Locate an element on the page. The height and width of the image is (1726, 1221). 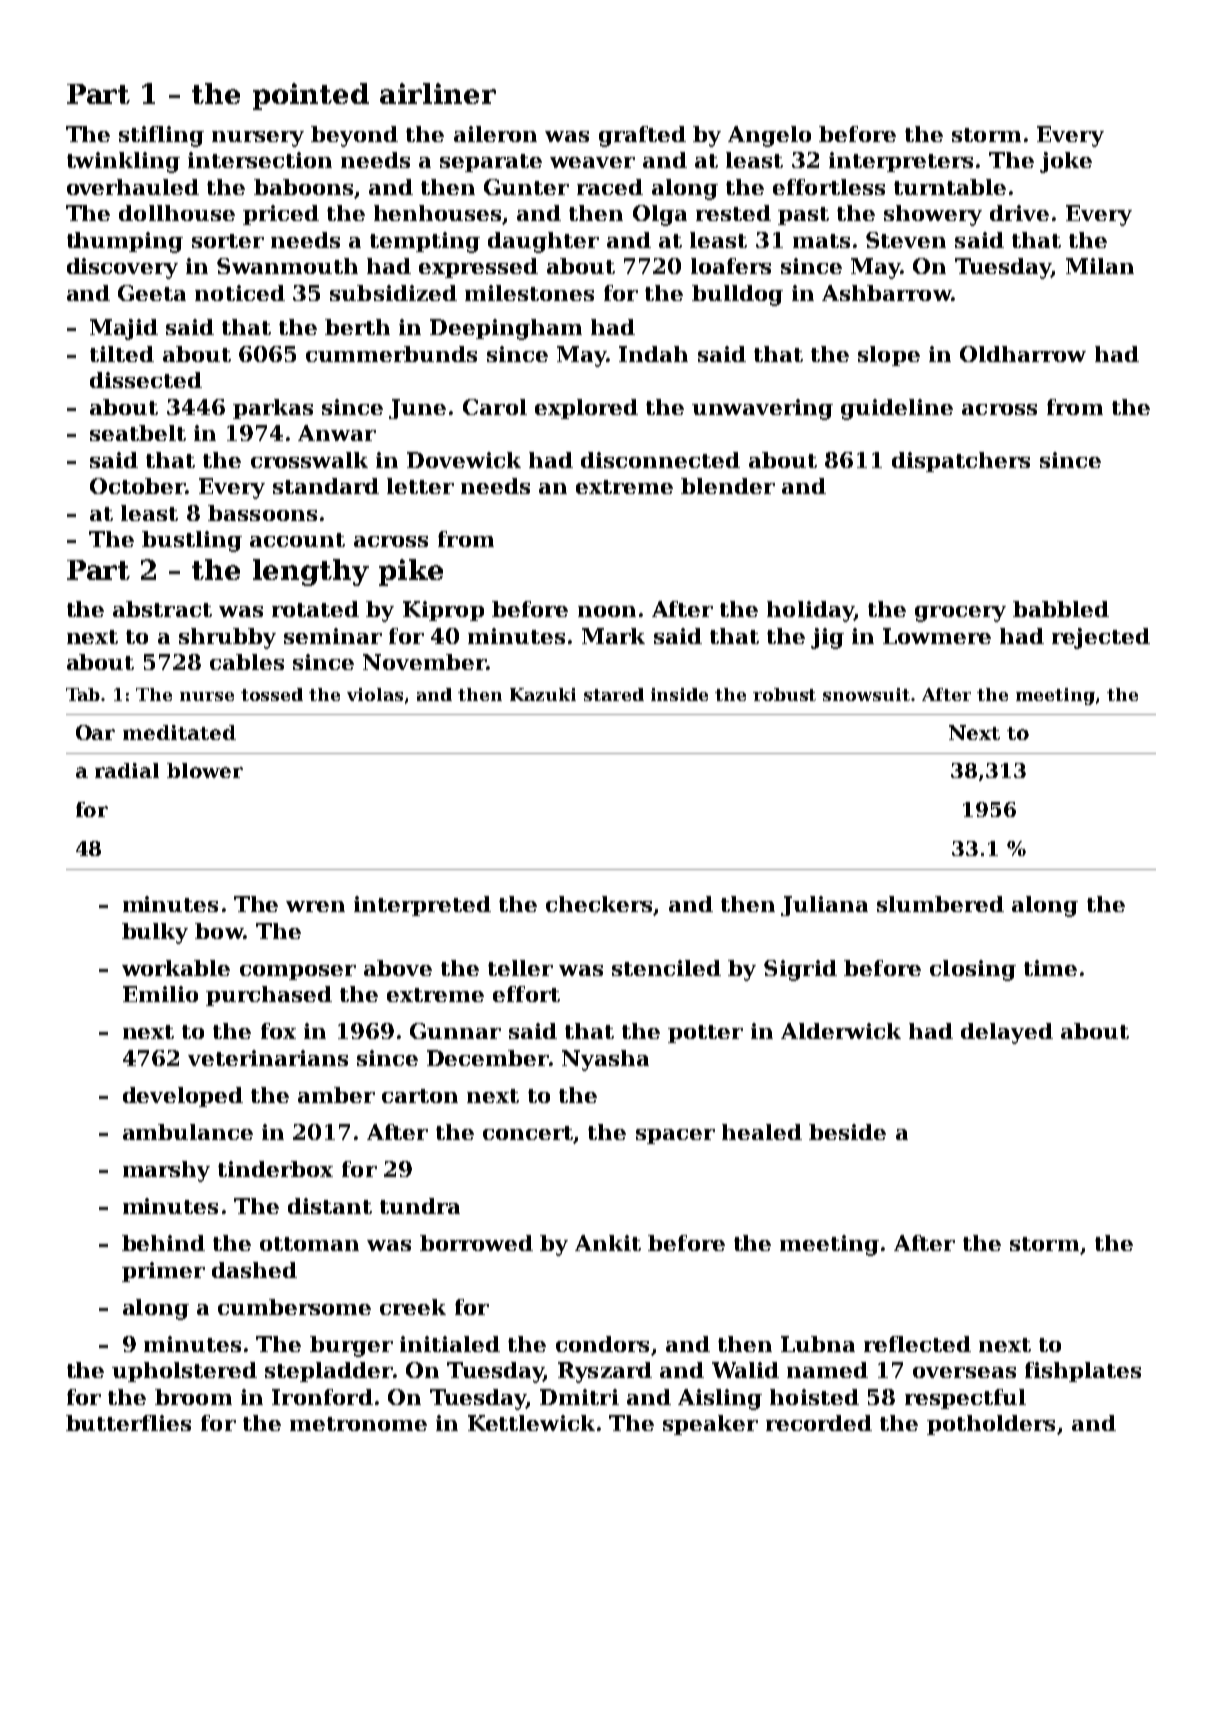
Dovewick is located at coordinates (464, 460).
